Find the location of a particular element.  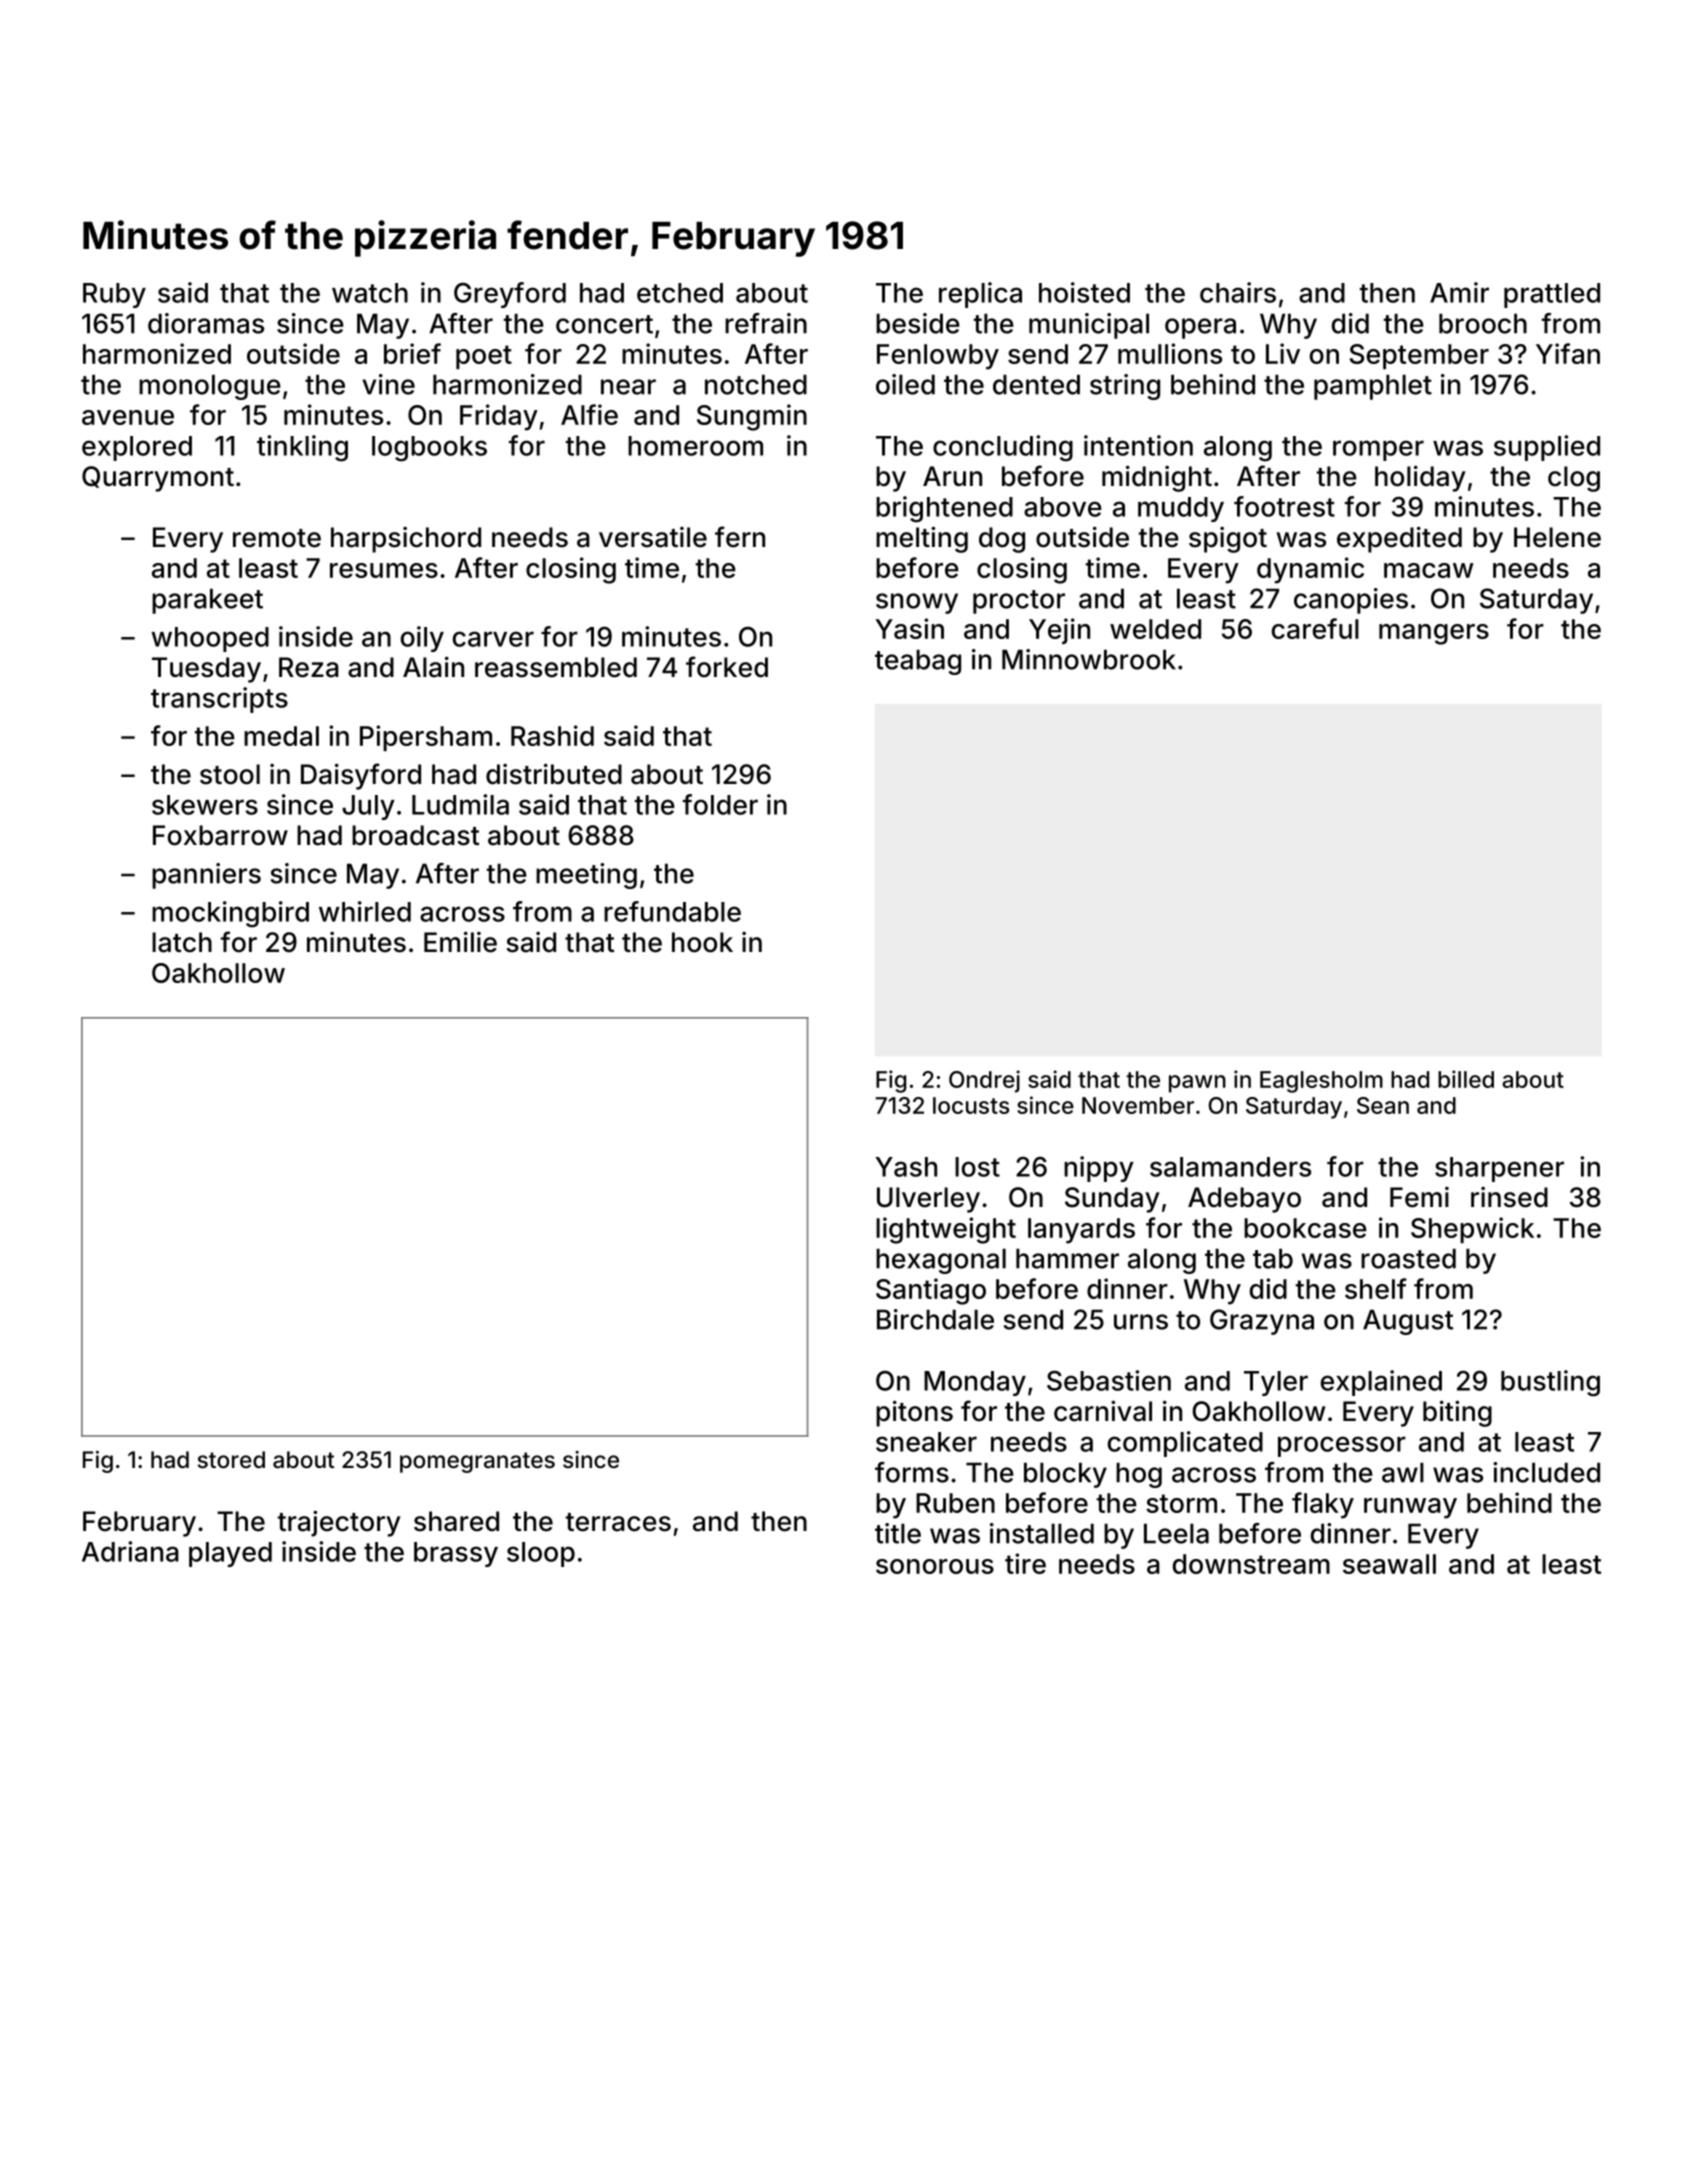

stored is located at coordinates (231, 1459).
